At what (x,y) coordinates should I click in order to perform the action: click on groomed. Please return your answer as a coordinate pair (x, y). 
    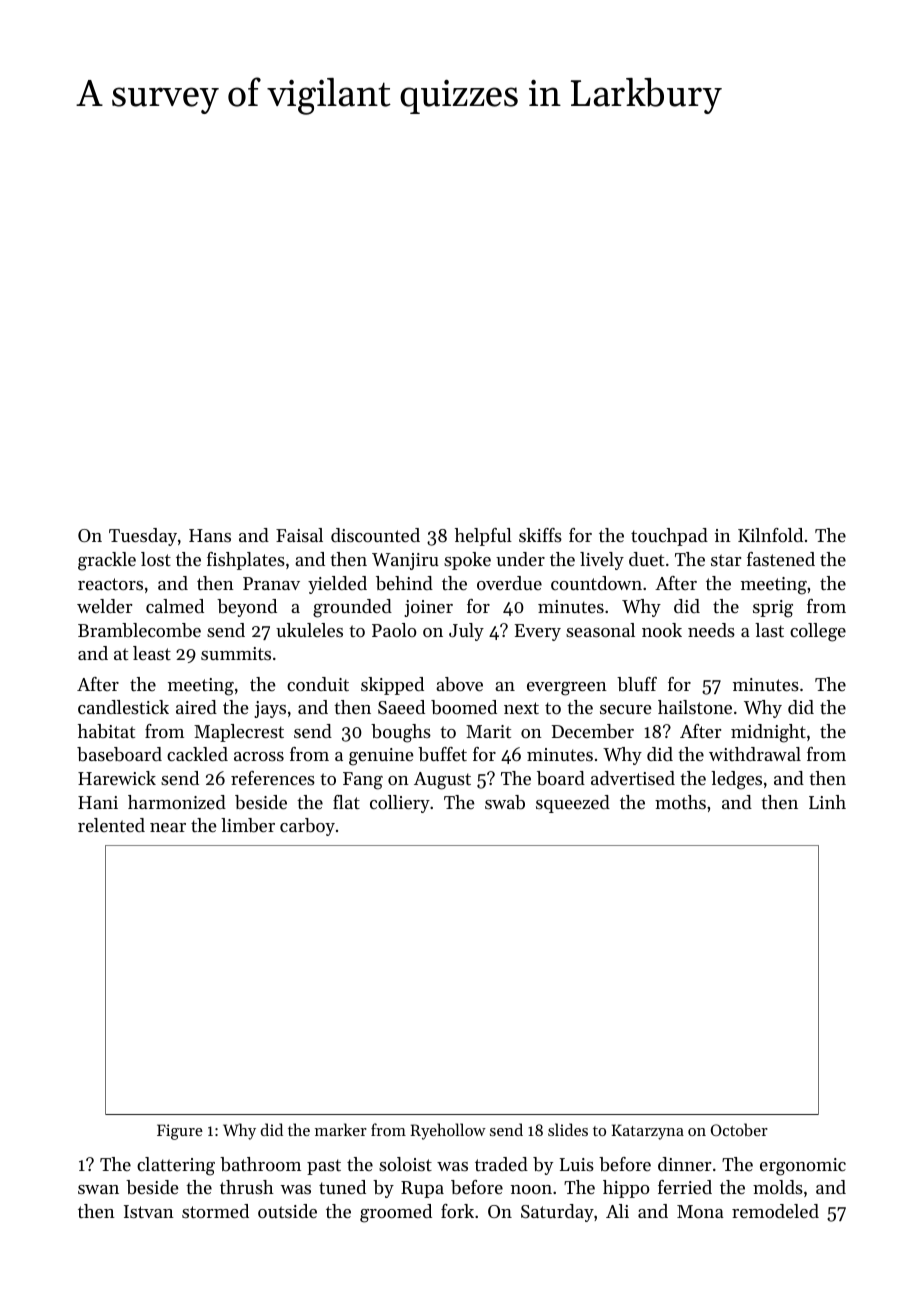
    Looking at the image, I should click on (396, 1213).
